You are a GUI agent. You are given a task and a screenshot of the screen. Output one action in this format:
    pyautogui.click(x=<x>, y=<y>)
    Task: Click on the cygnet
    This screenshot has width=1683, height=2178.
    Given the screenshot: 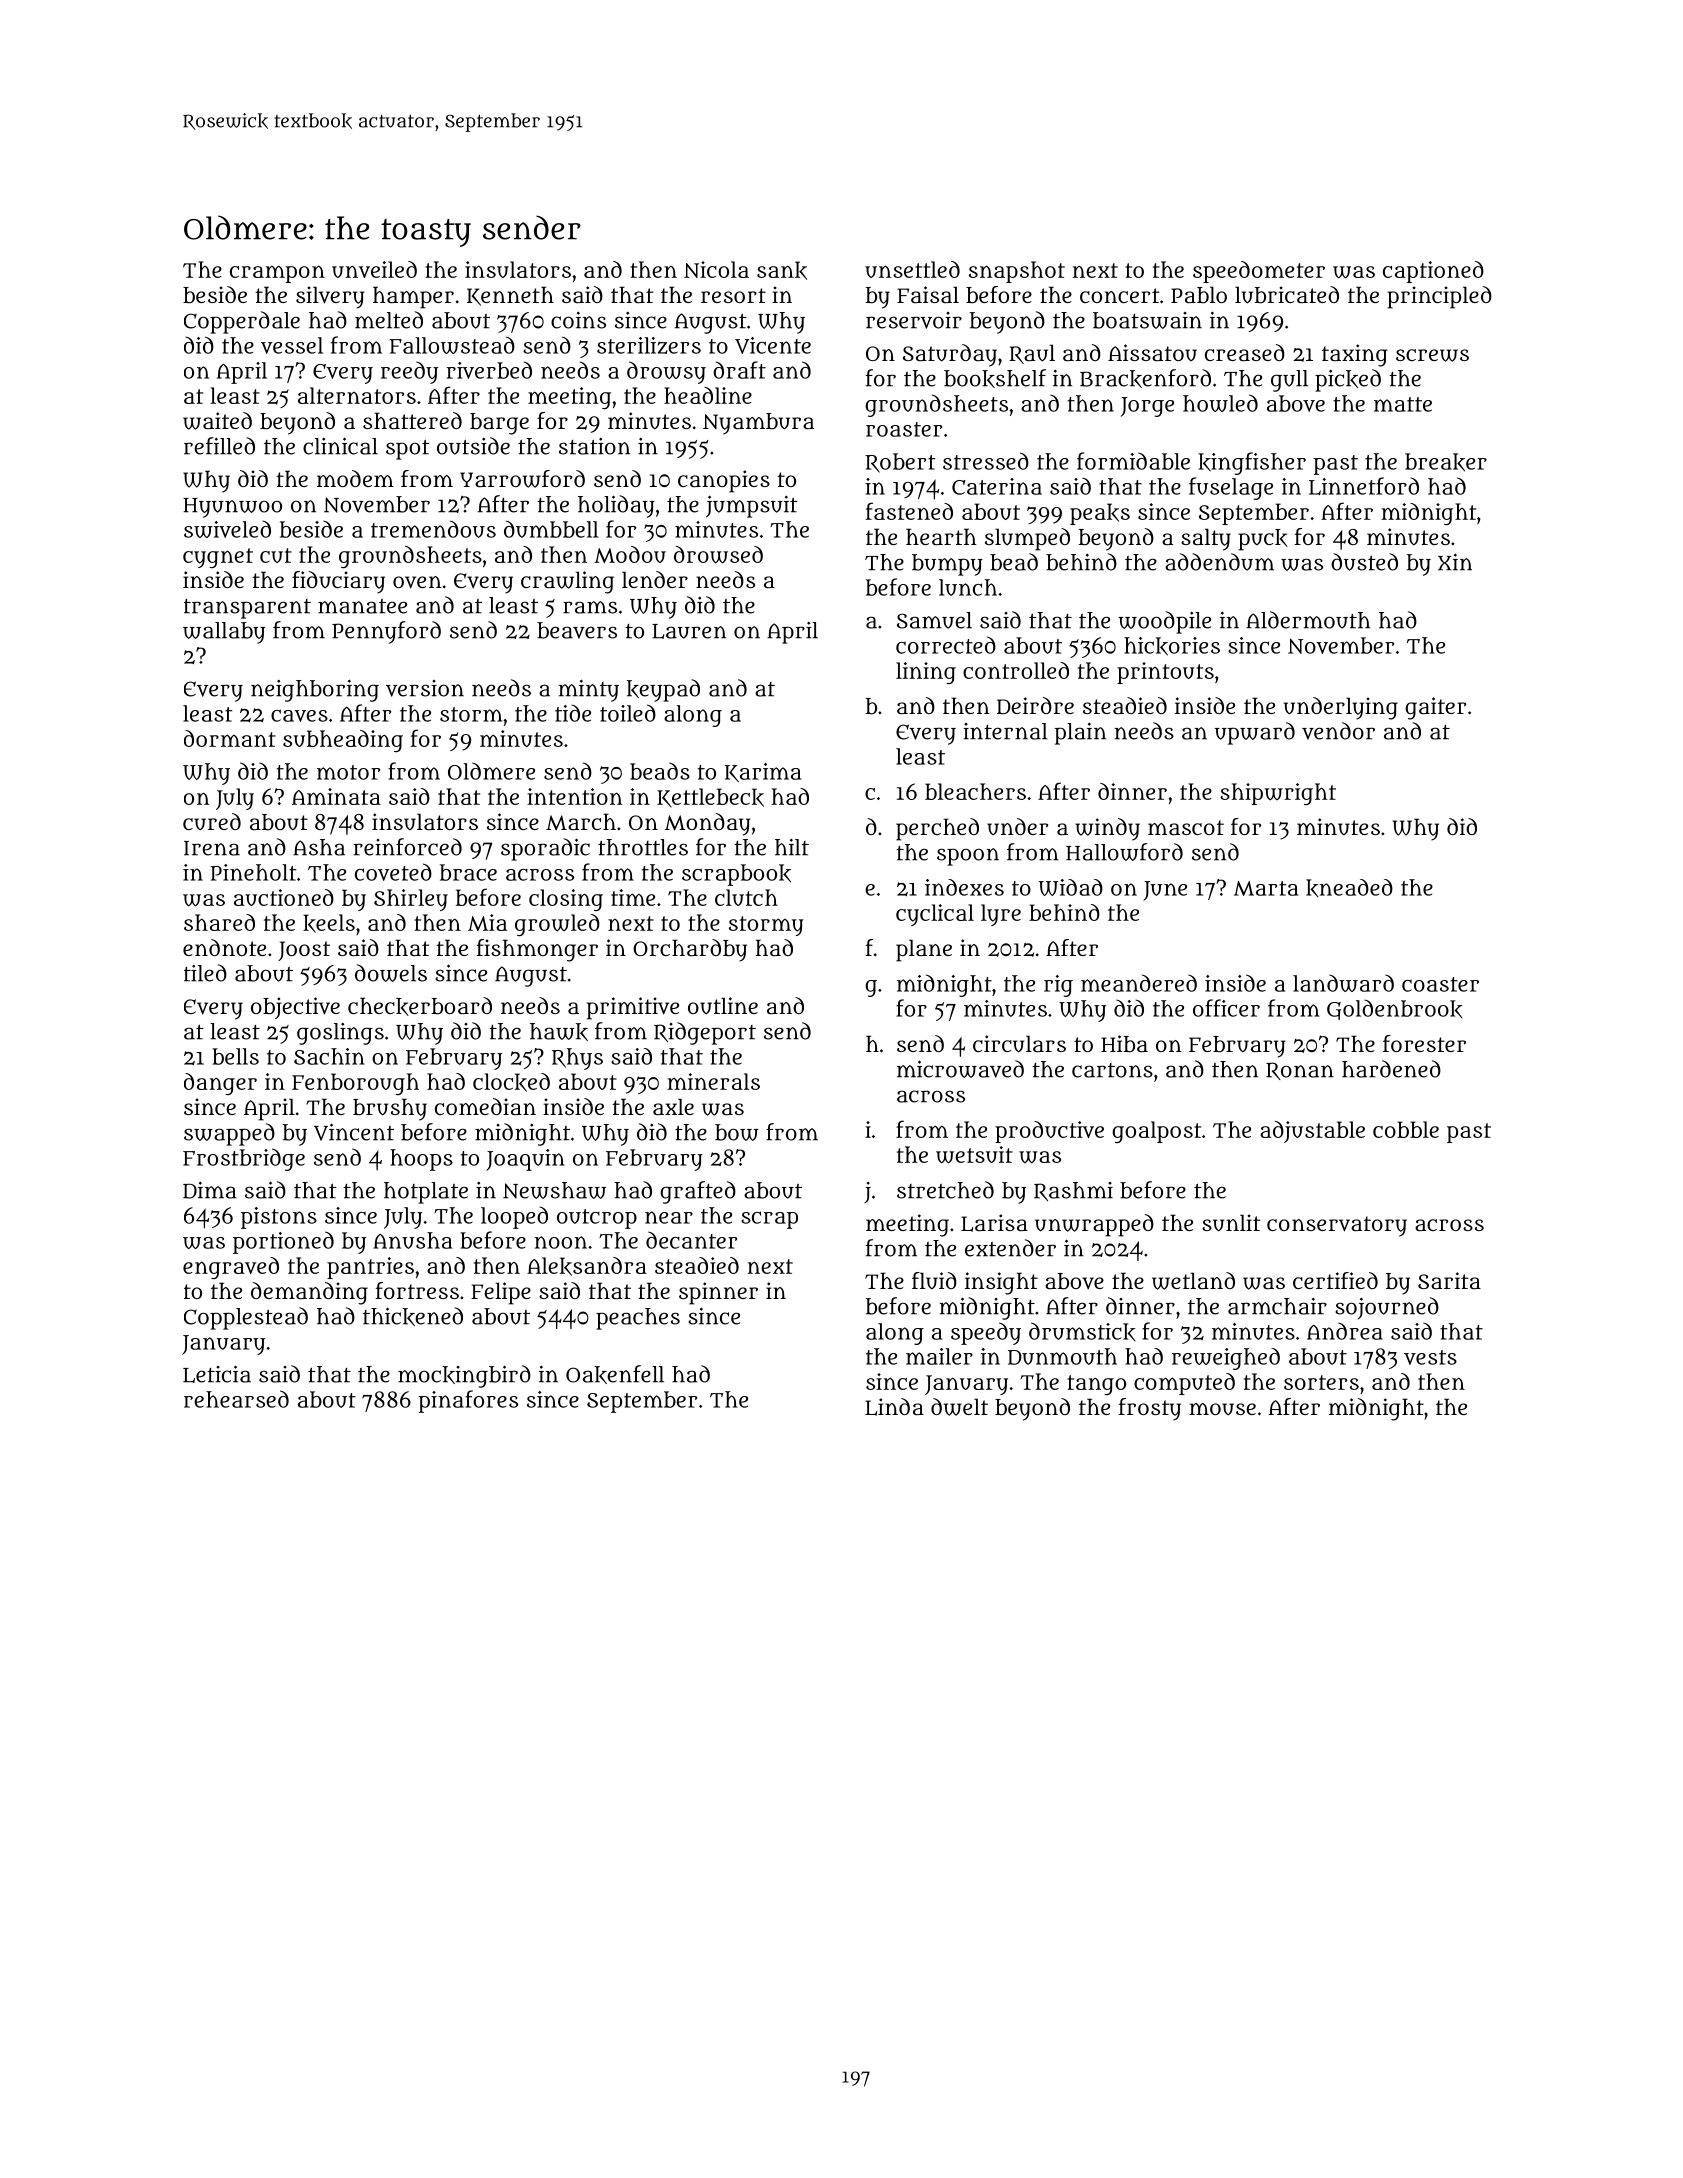 What is the action you would take?
    pyautogui.click(x=218, y=558)
